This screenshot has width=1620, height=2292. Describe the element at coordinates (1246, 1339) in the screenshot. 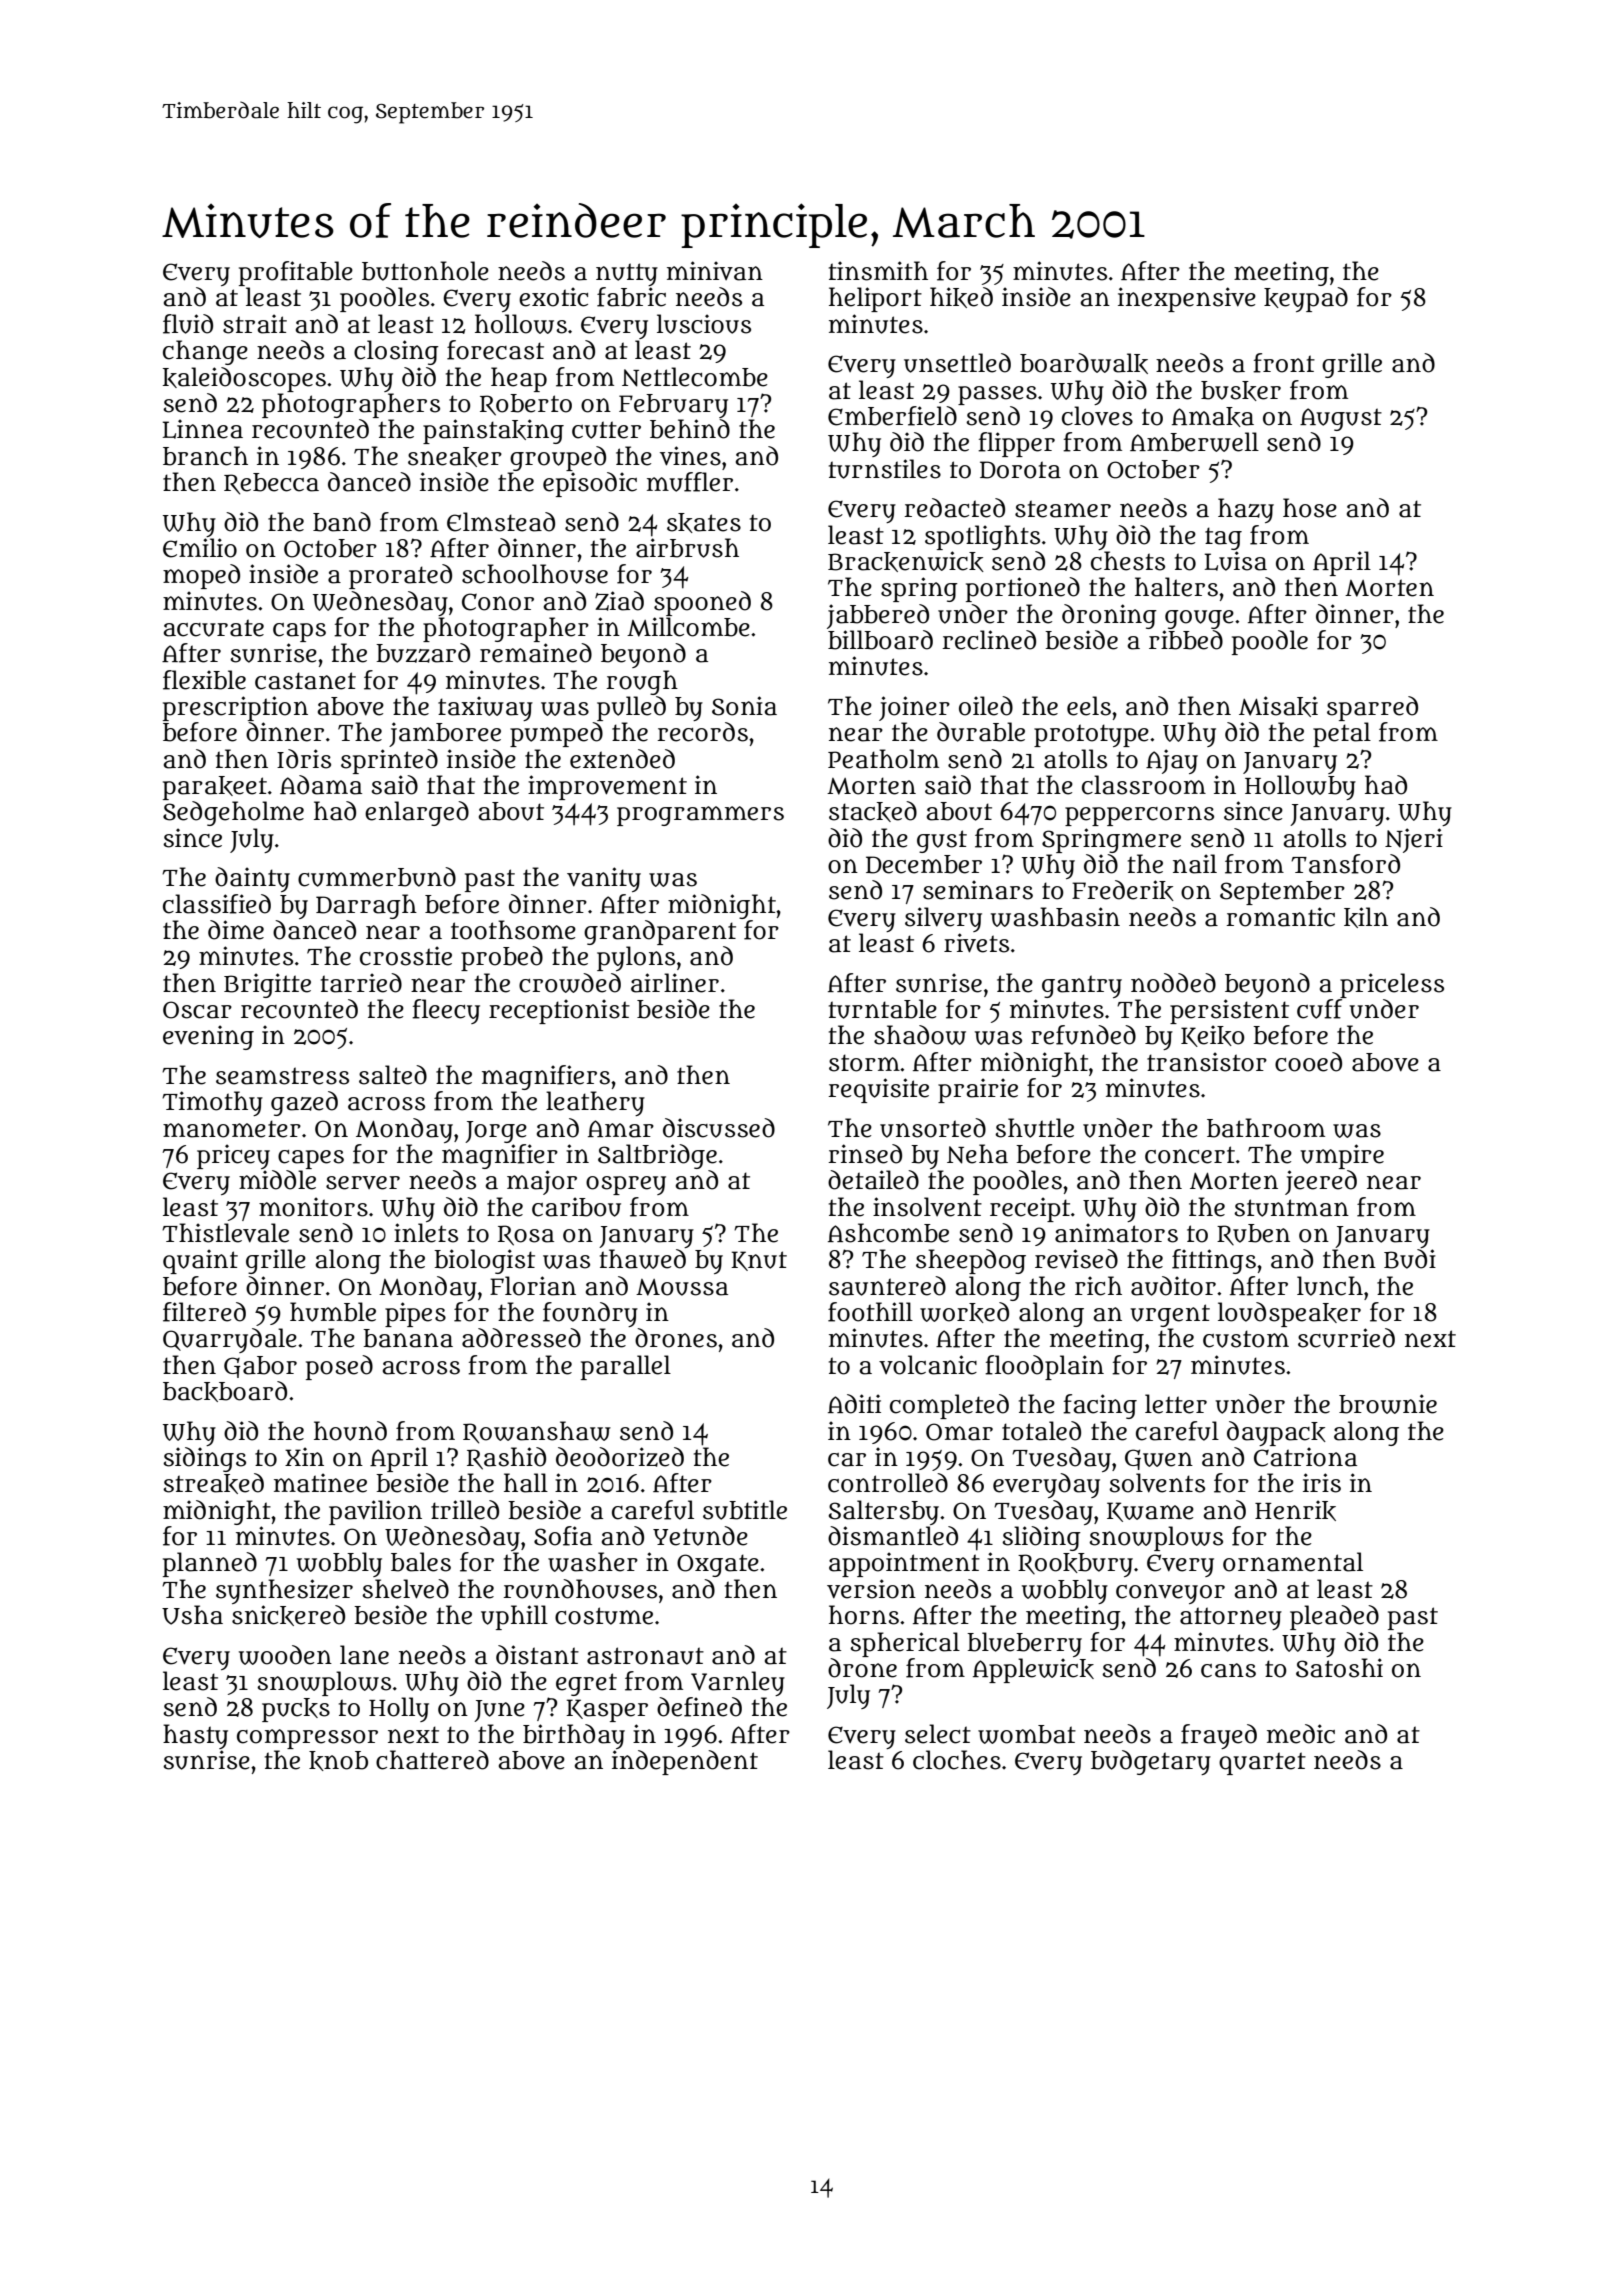

I see `custom` at that location.
